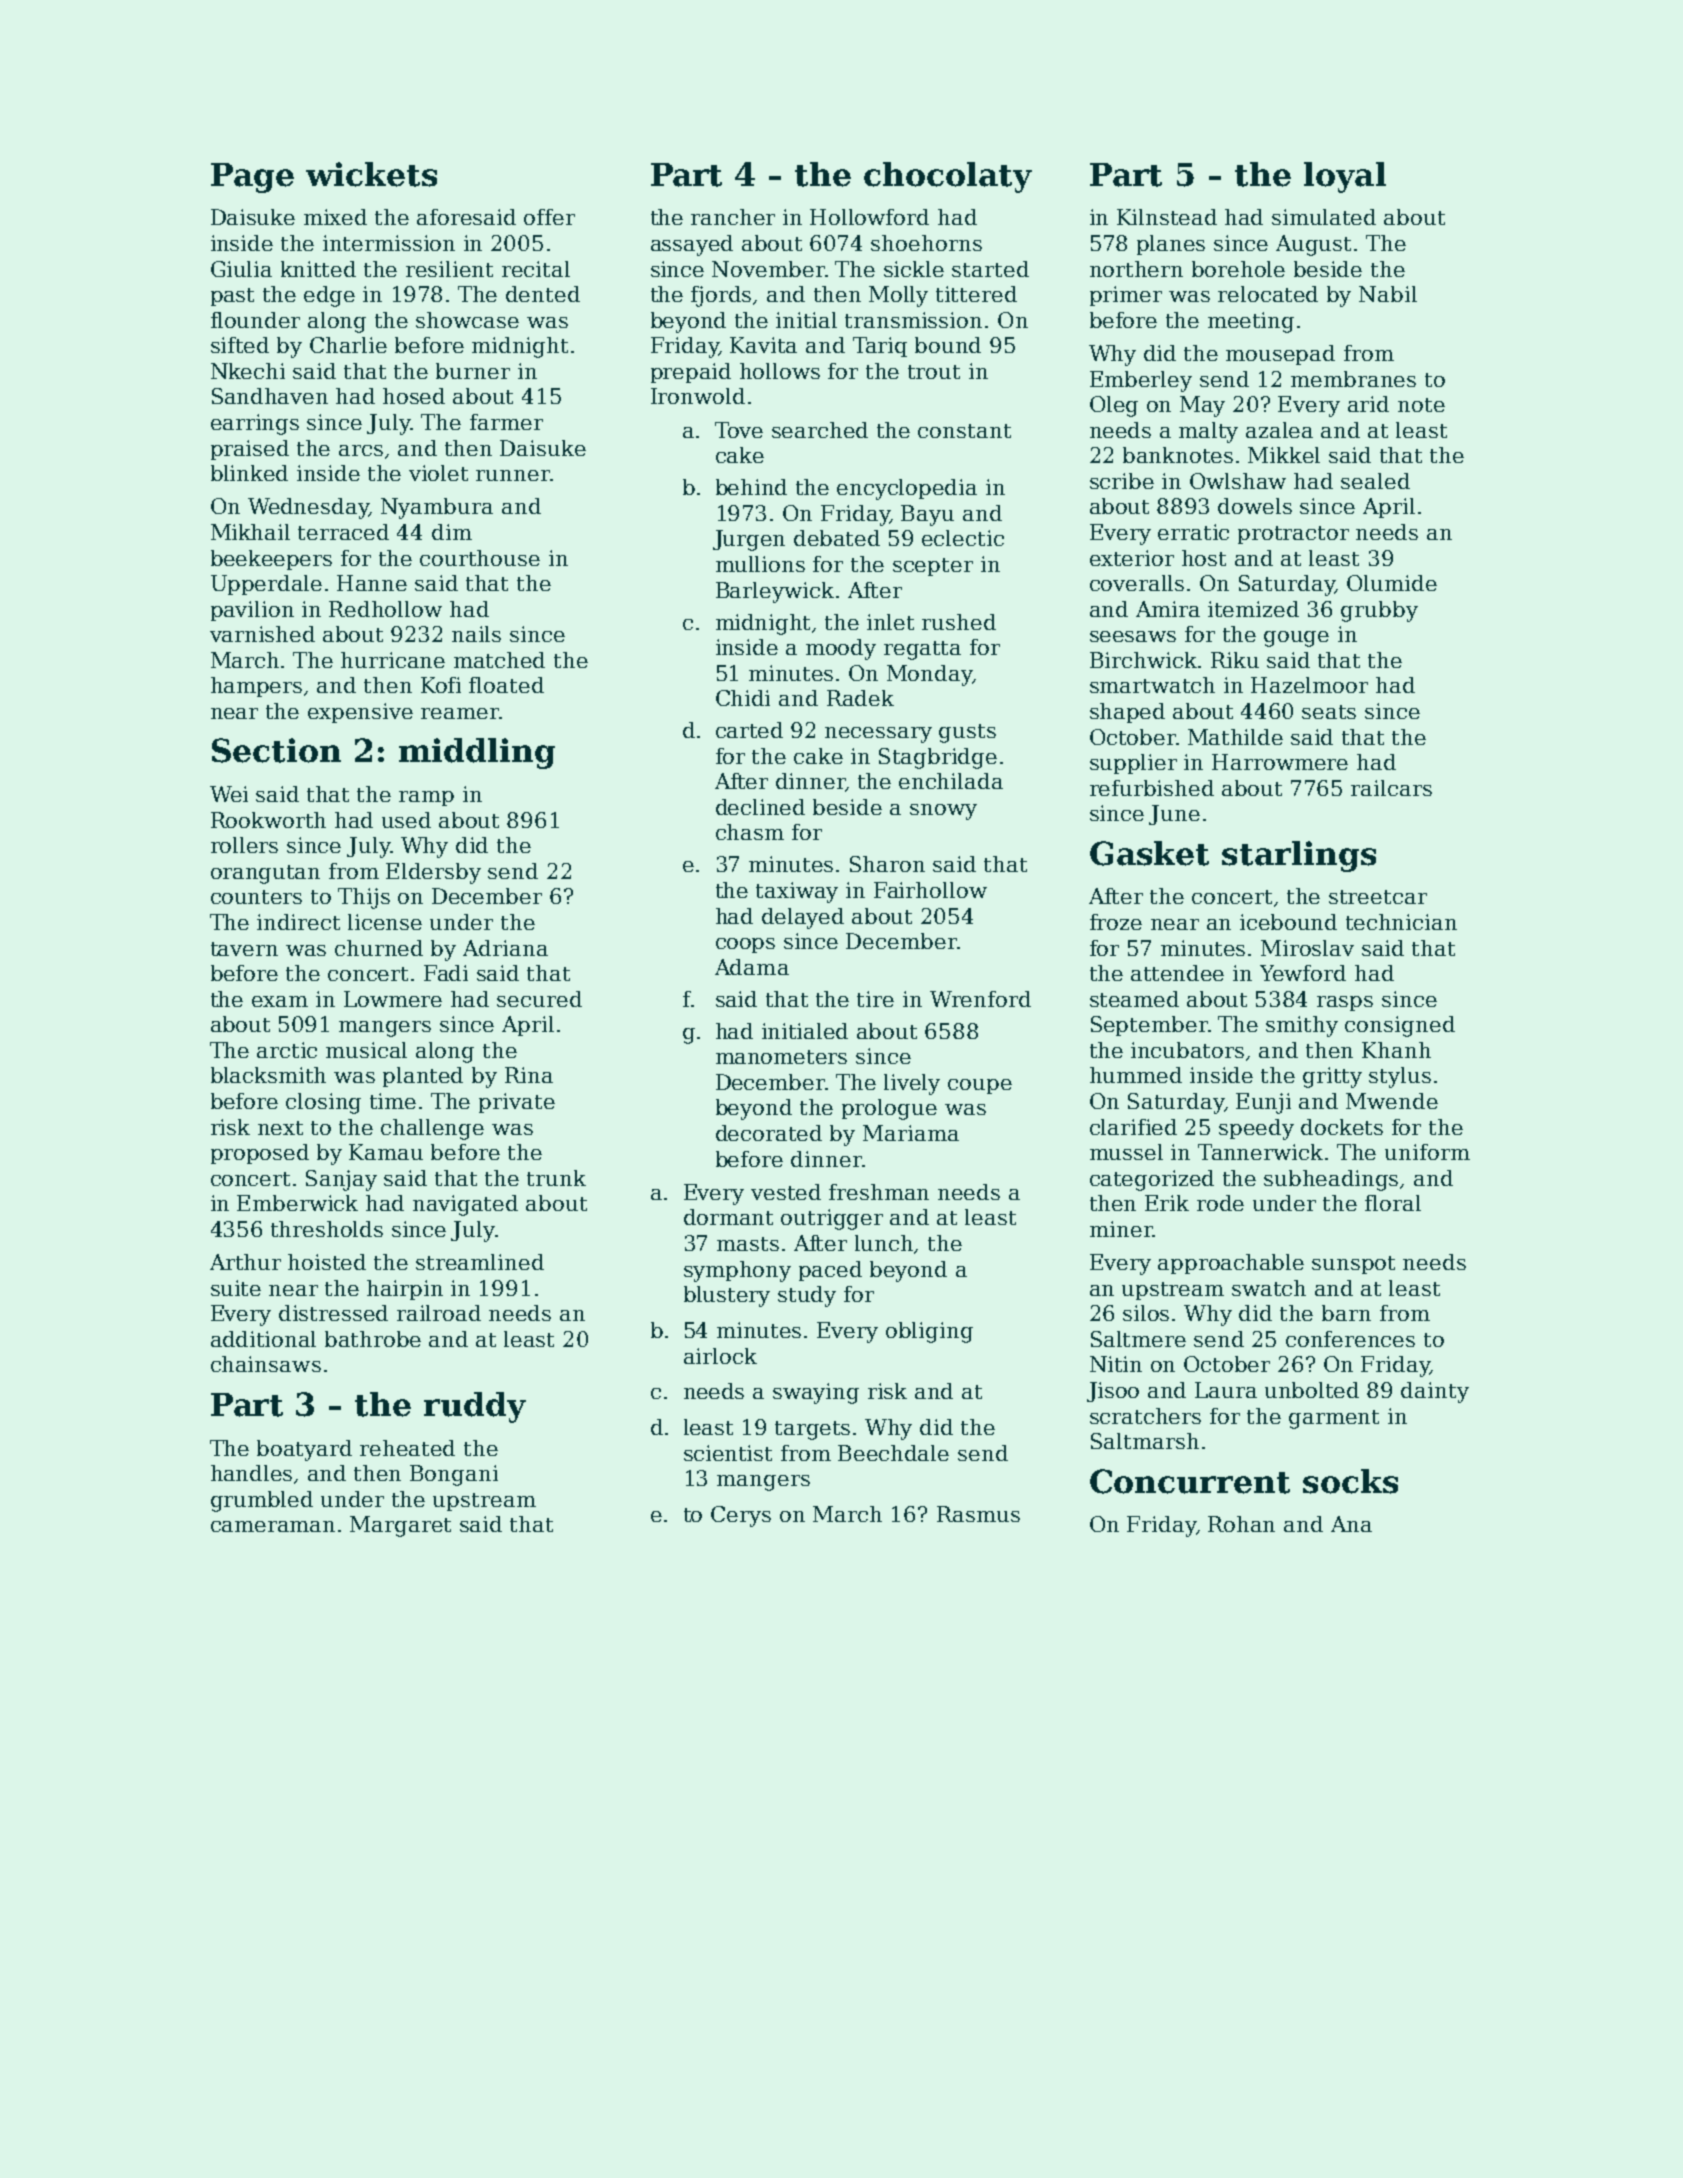 This screenshot has width=1683, height=2178. I want to click on declined, so click(760, 807).
